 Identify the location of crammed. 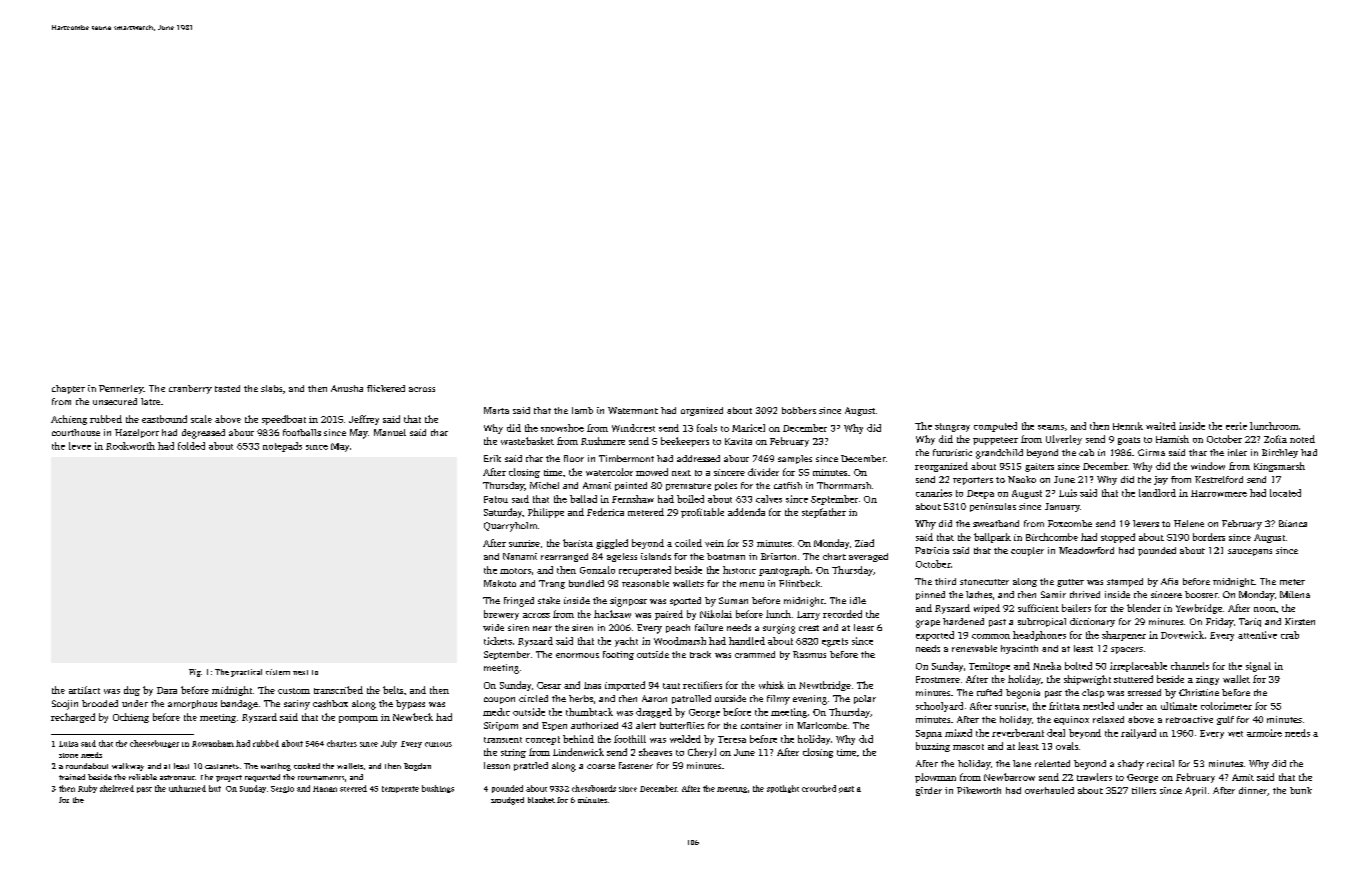
(755, 654).
